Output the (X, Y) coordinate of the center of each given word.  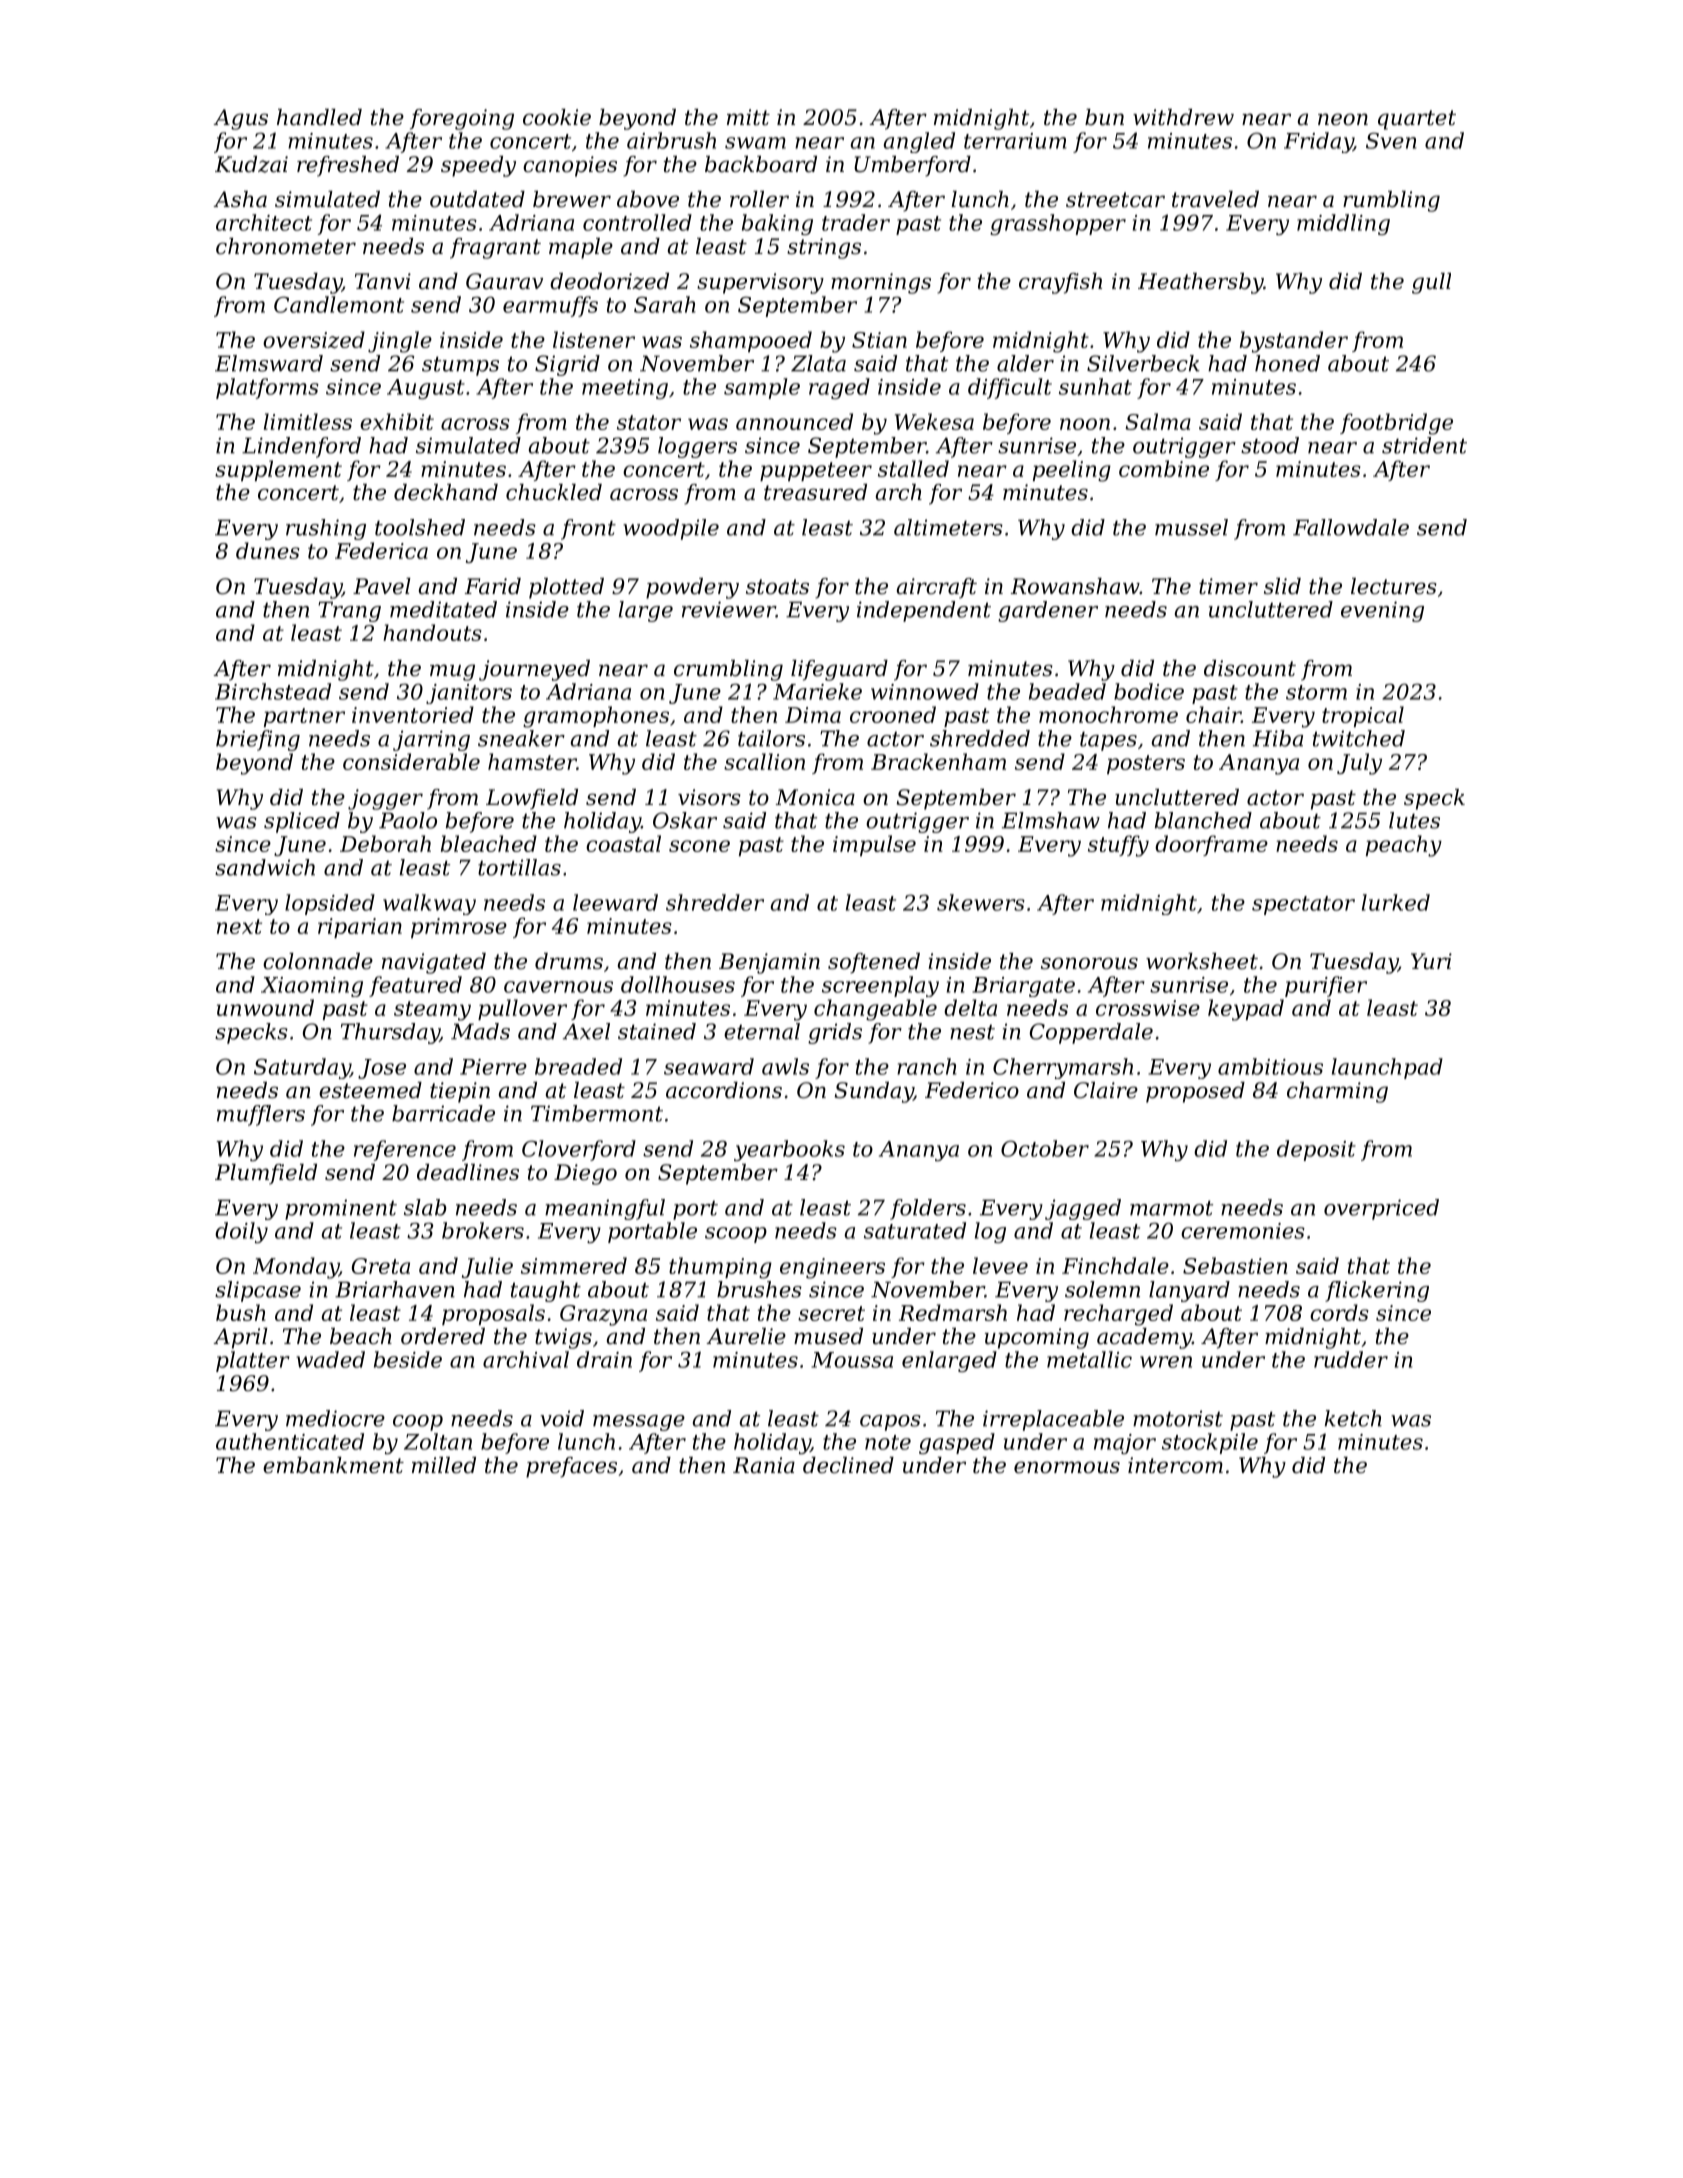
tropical (1363, 716)
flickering (1377, 1291)
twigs (563, 1338)
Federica (381, 550)
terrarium (1015, 141)
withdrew (1183, 117)
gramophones (596, 717)
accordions (724, 1090)
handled (319, 117)
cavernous (558, 987)
